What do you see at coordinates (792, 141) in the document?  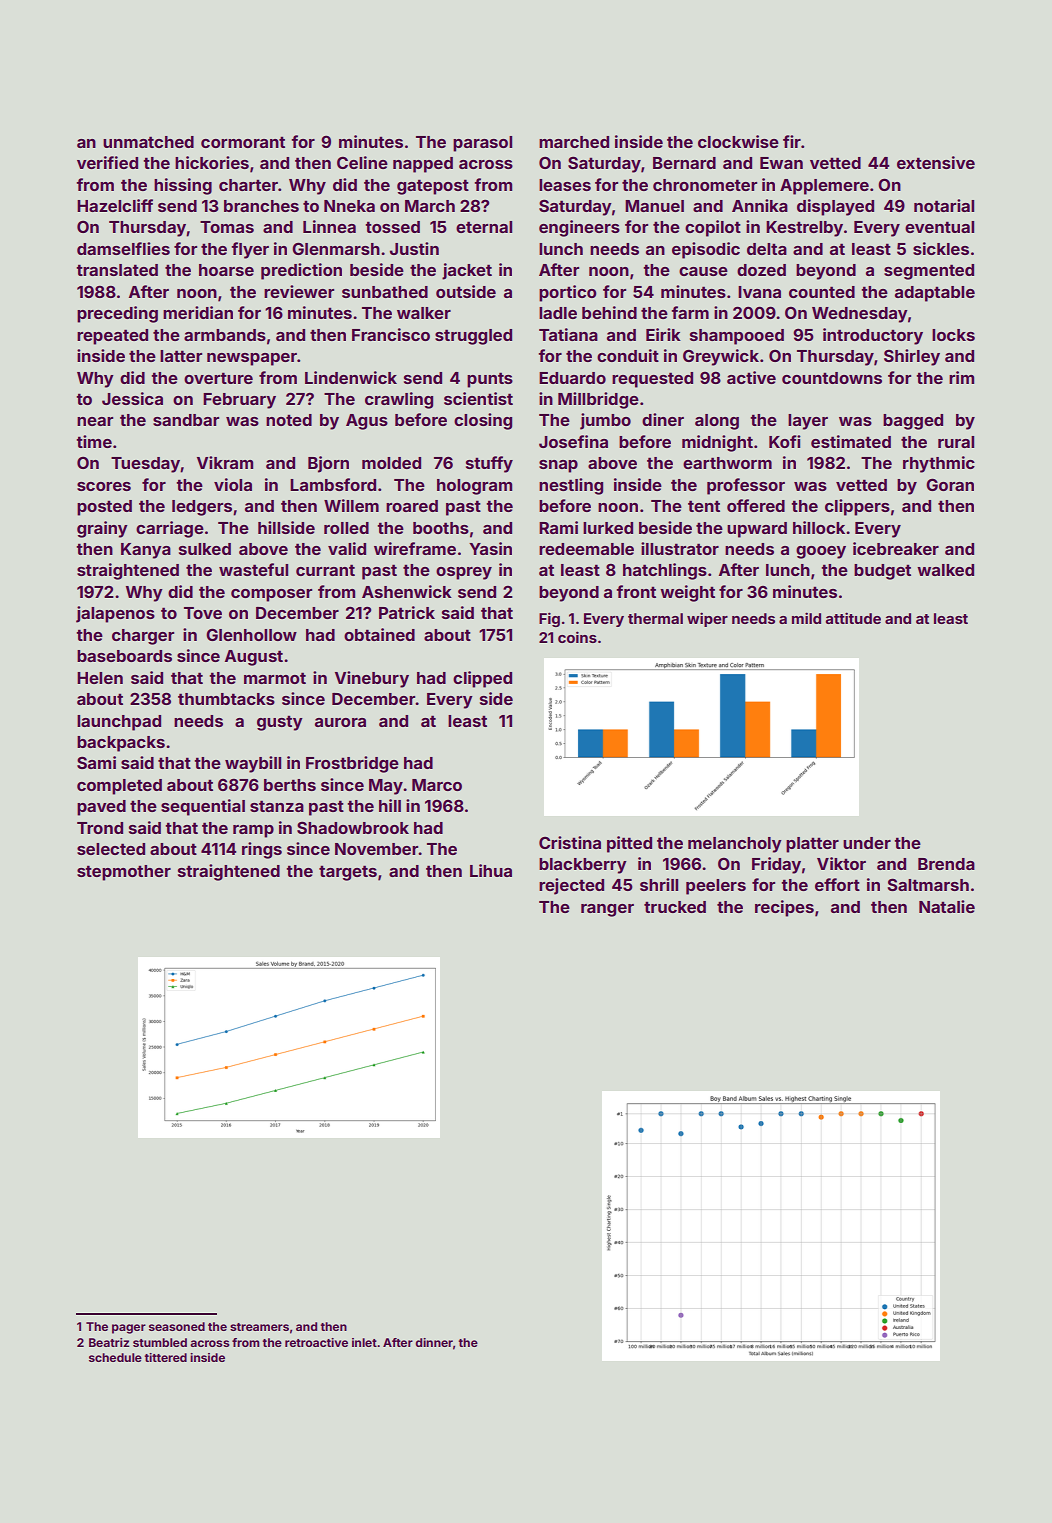 I see `fir` at bounding box center [792, 141].
